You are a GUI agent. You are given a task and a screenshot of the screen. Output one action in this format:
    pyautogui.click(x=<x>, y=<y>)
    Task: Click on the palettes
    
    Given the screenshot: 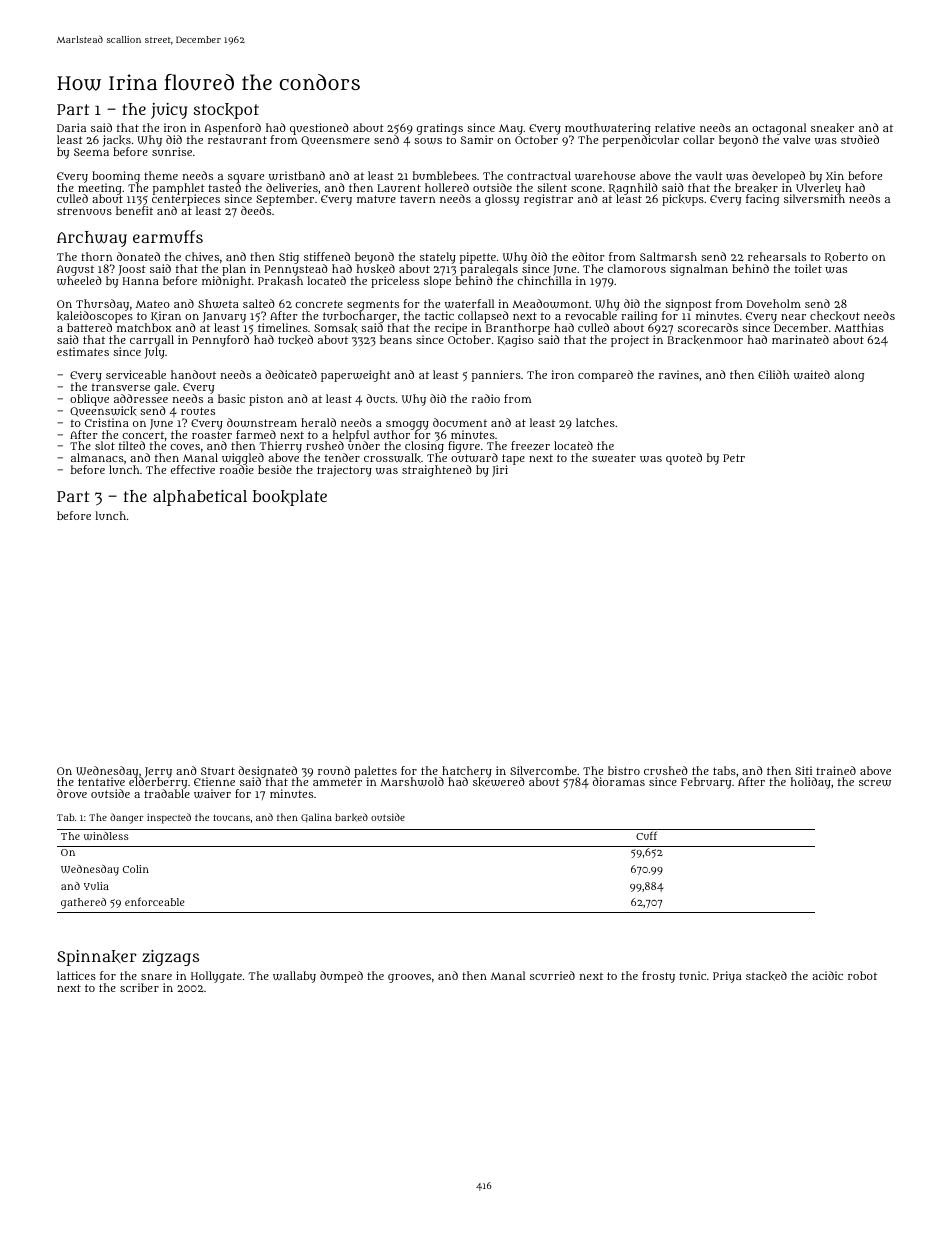 What is the action you would take?
    pyautogui.click(x=375, y=772)
